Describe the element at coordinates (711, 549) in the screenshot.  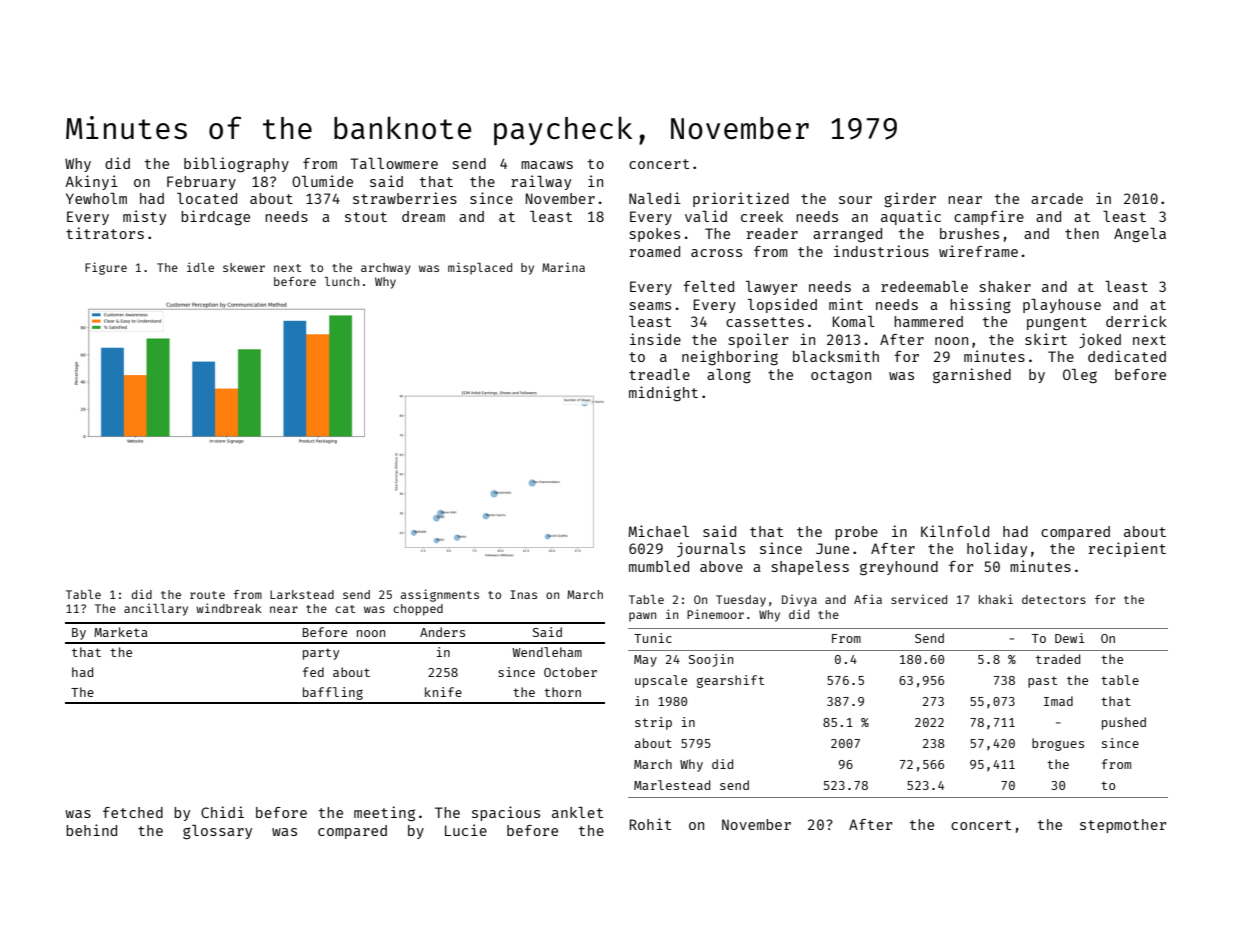
I see `journals` at that location.
